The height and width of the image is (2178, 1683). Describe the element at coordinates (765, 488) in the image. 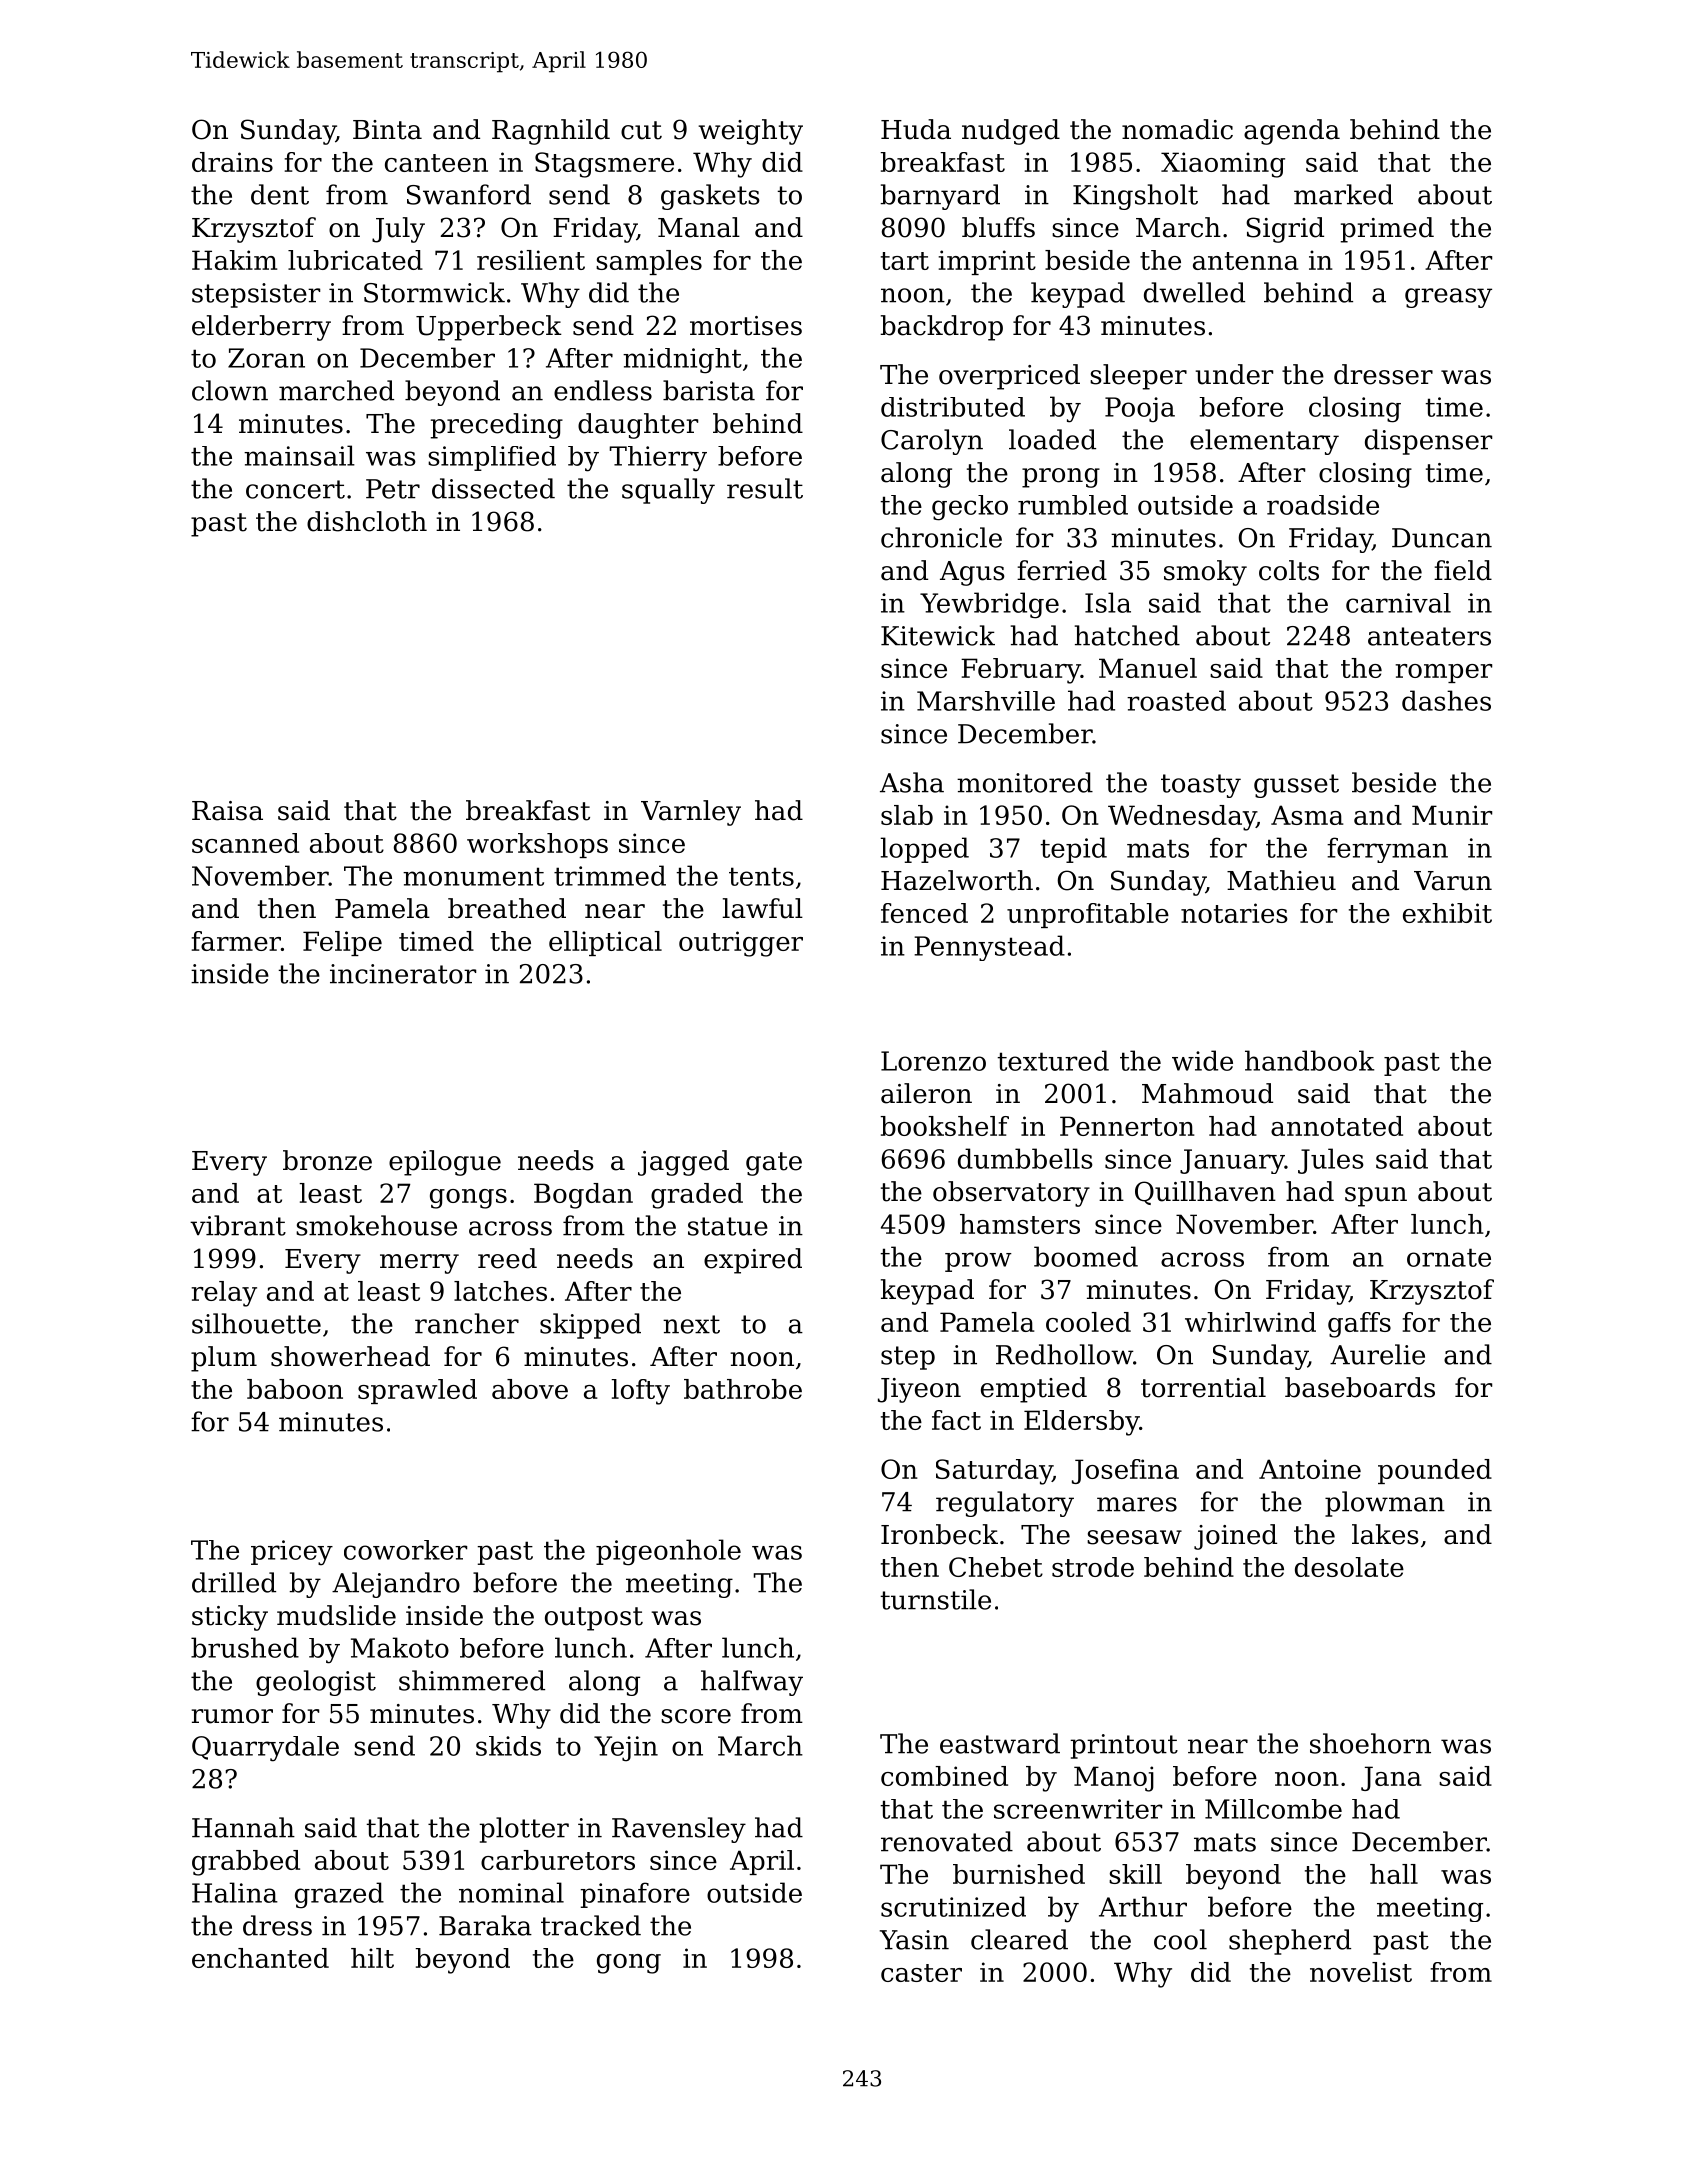

I see `result` at that location.
